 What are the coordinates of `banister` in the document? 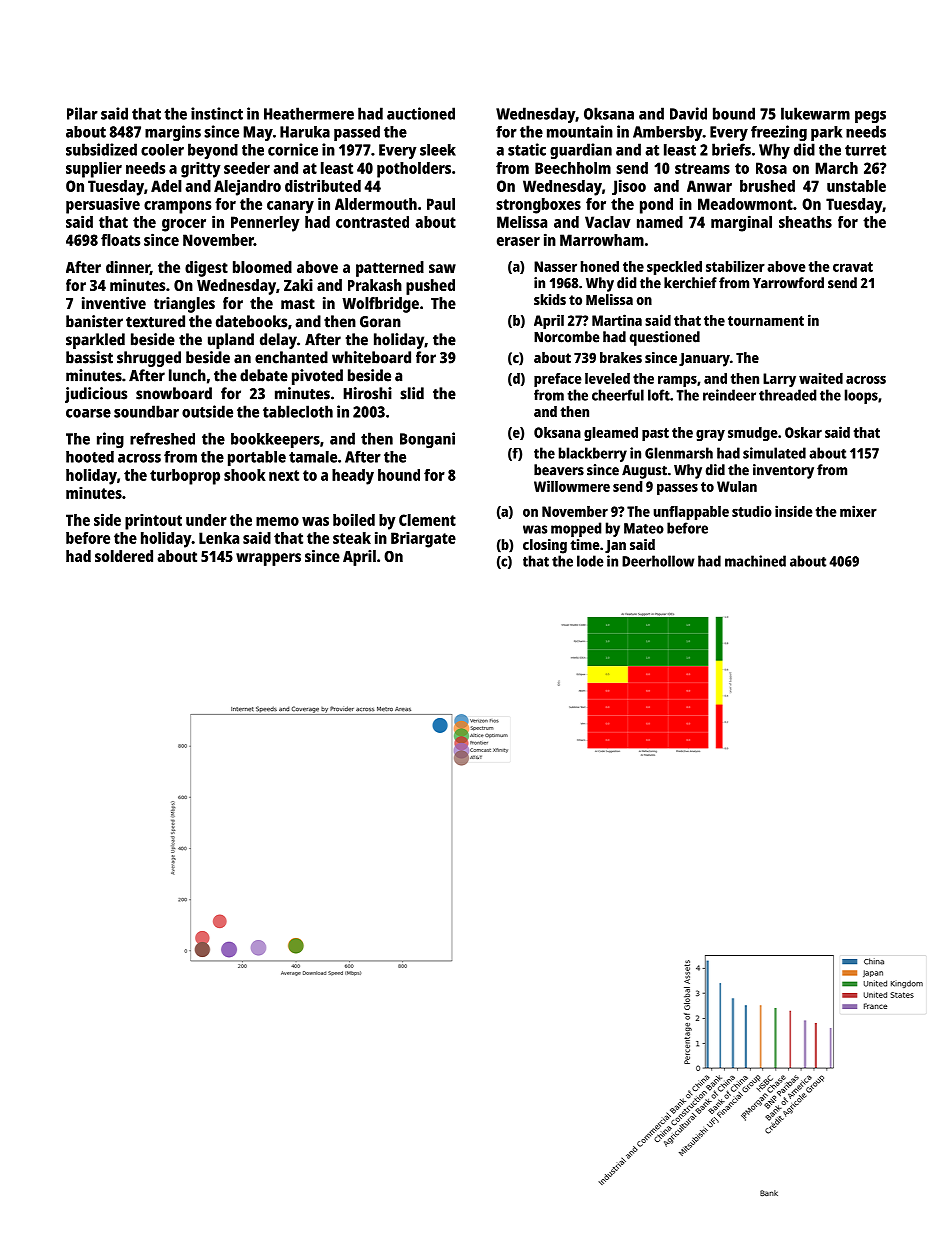 It's located at (94, 321).
